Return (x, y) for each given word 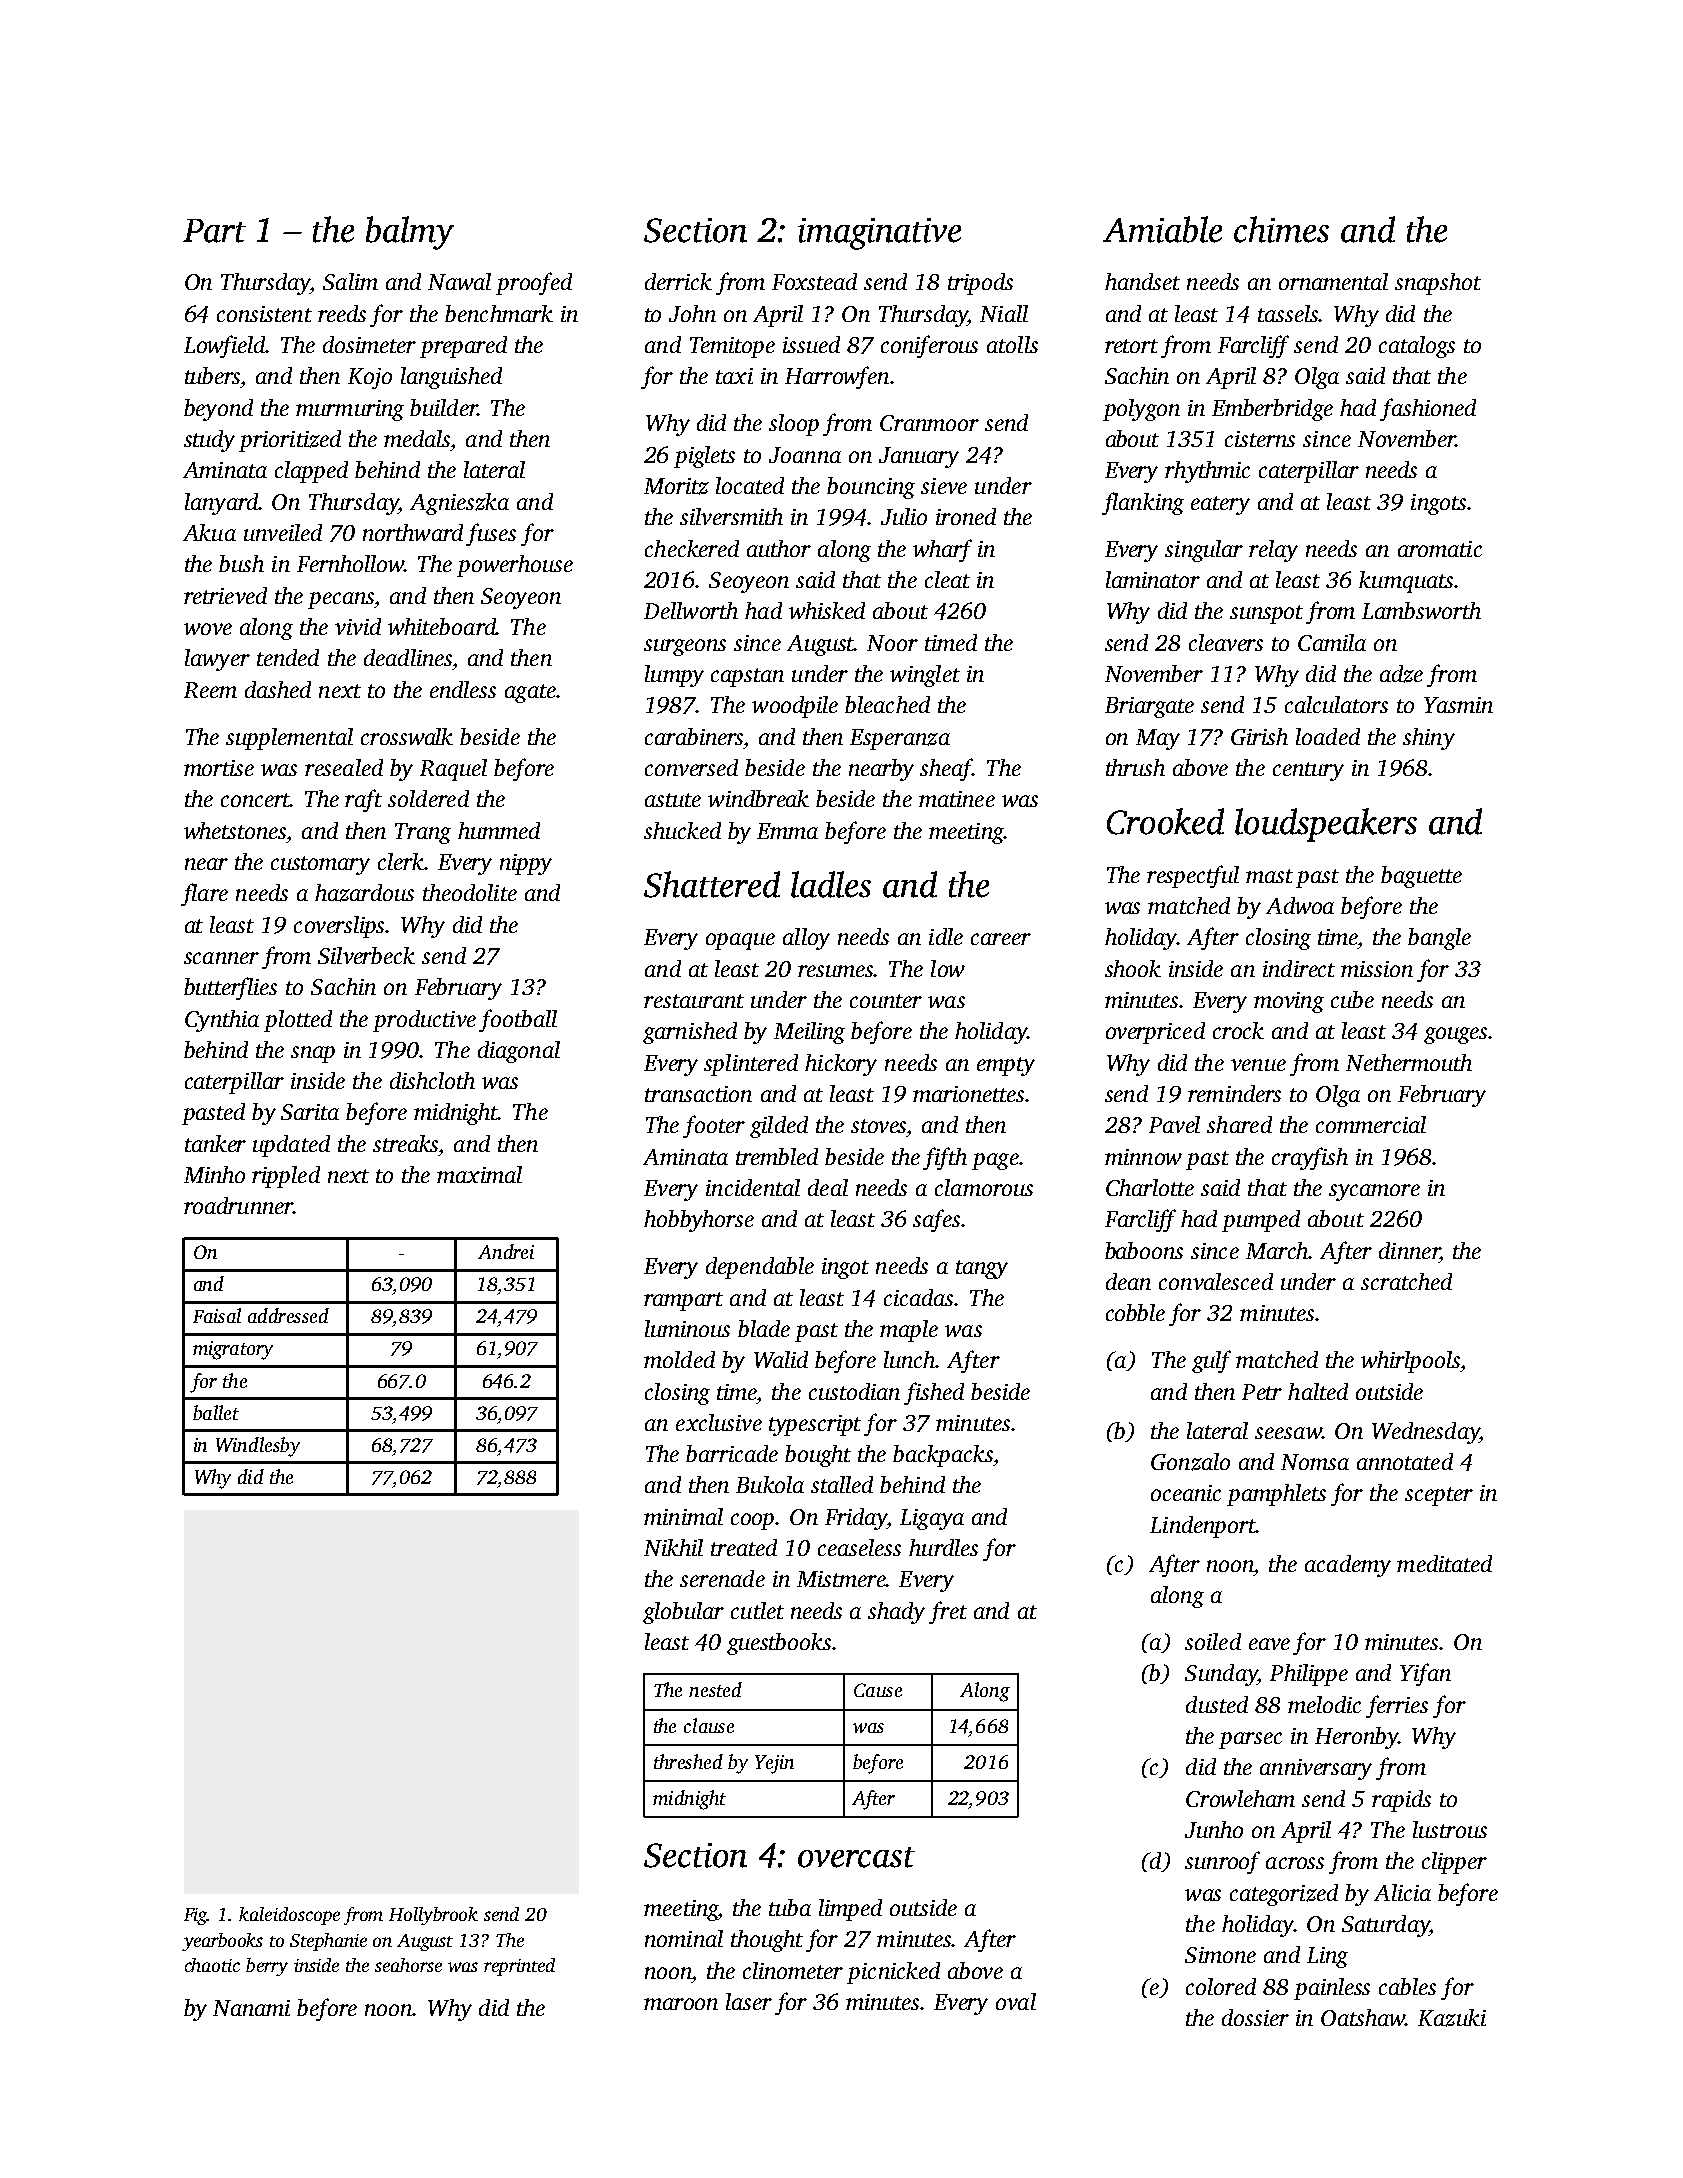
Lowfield (225, 346)
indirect (1299, 968)
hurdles (943, 1547)
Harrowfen (837, 377)
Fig (196, 1916)
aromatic (1440, 549)
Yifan (1425, 1674)
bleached (887, 704)
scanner (221, 958)
